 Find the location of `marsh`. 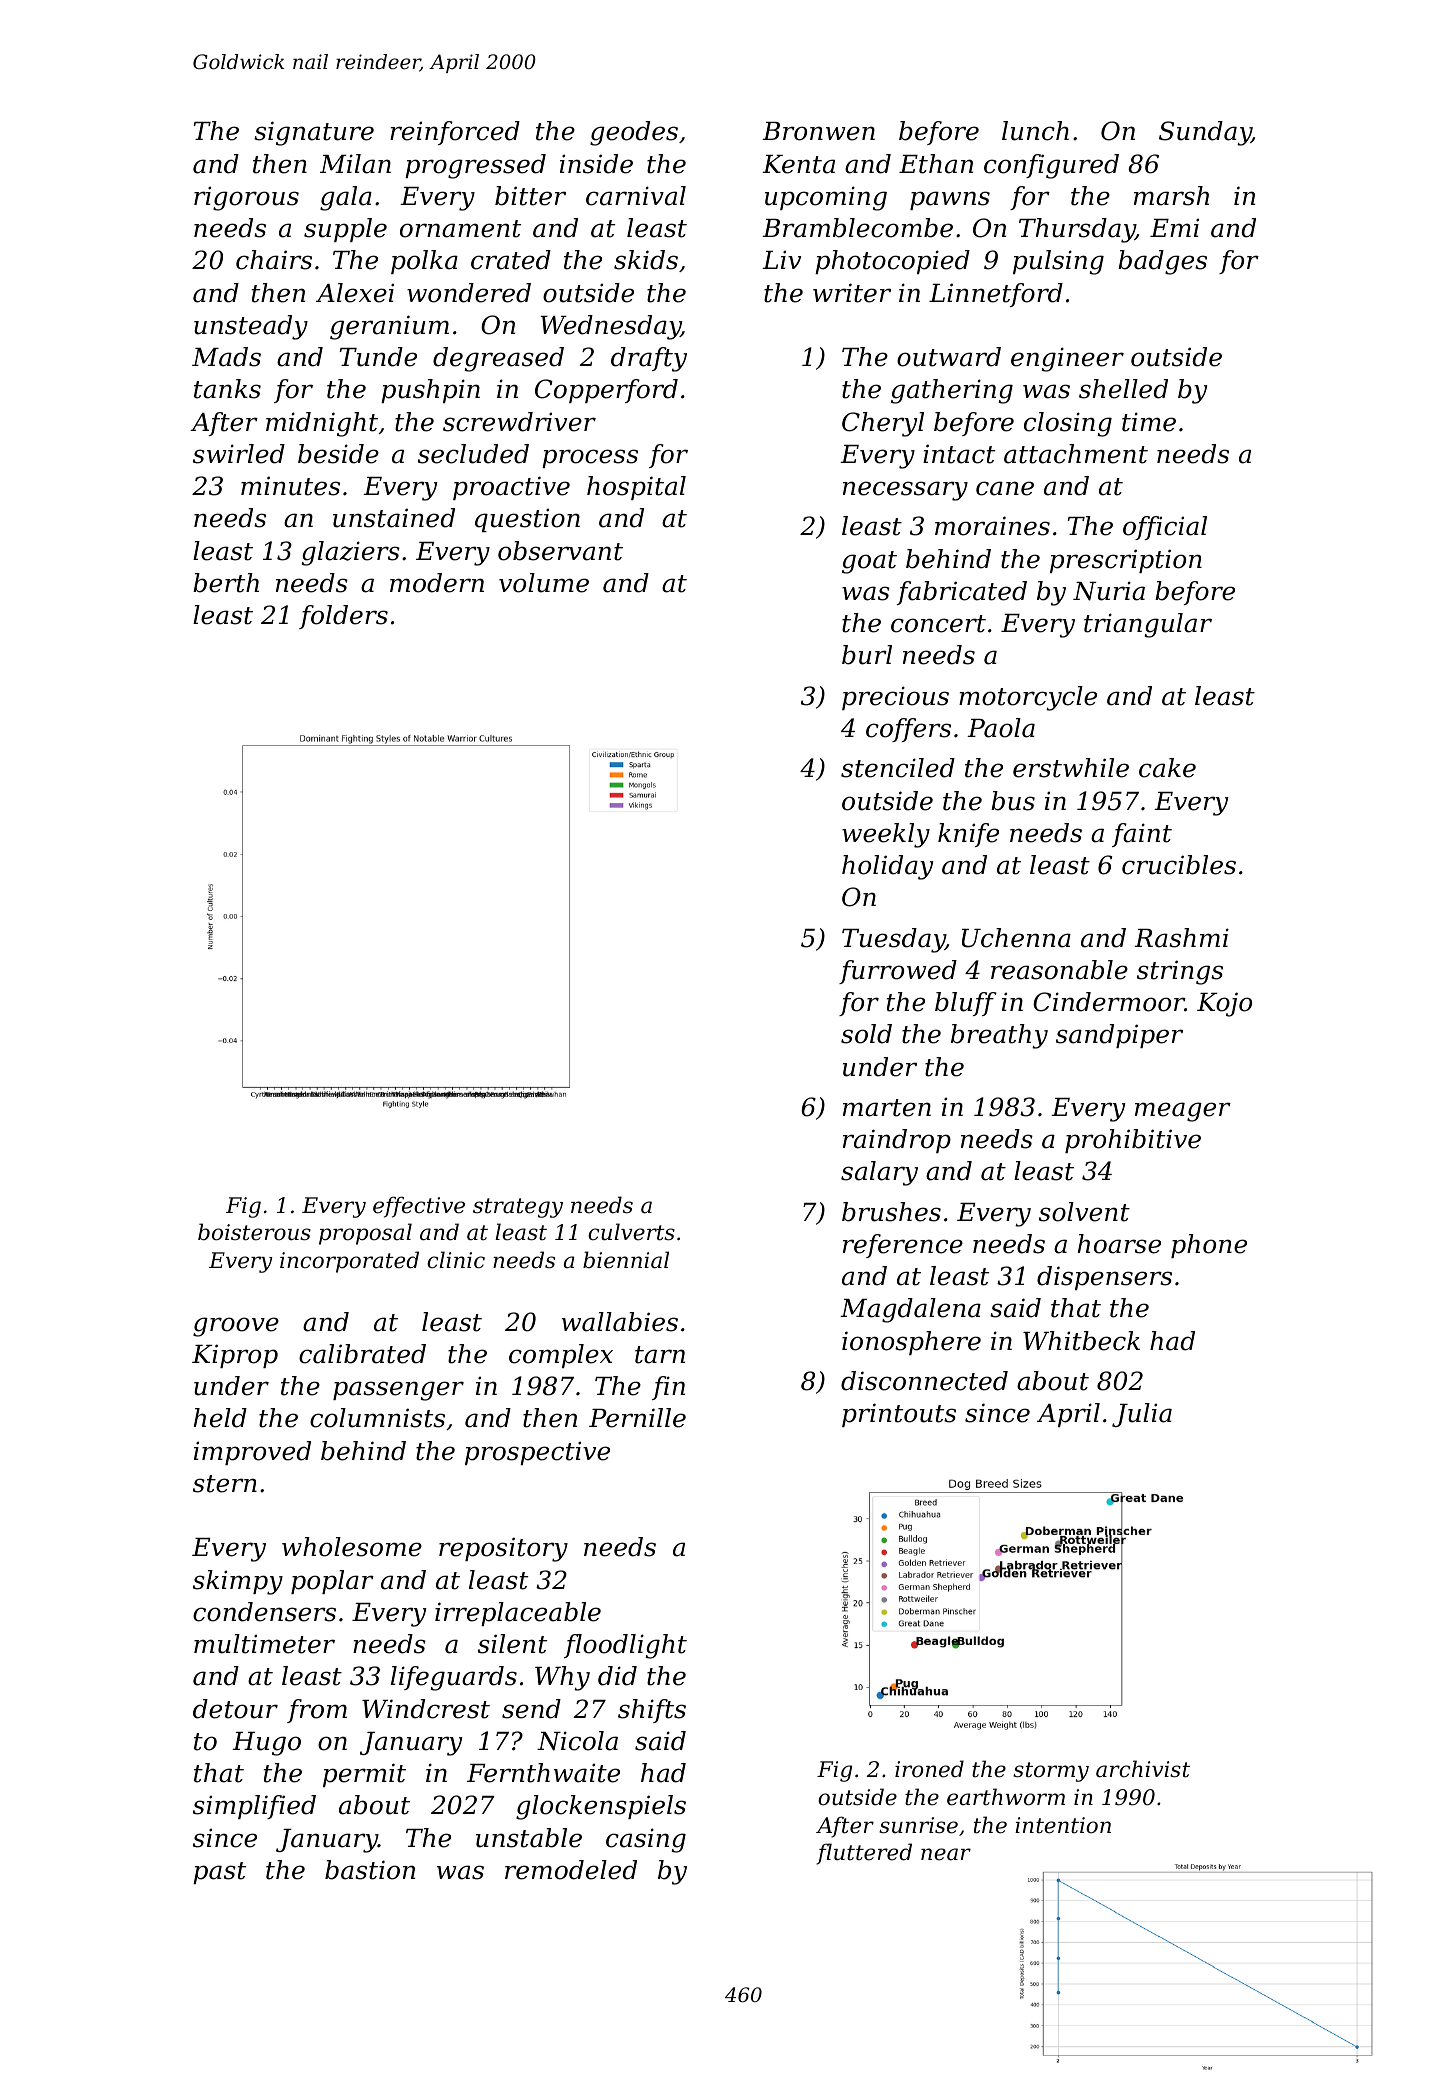

marsh is located at coordinates (1171, 196).
